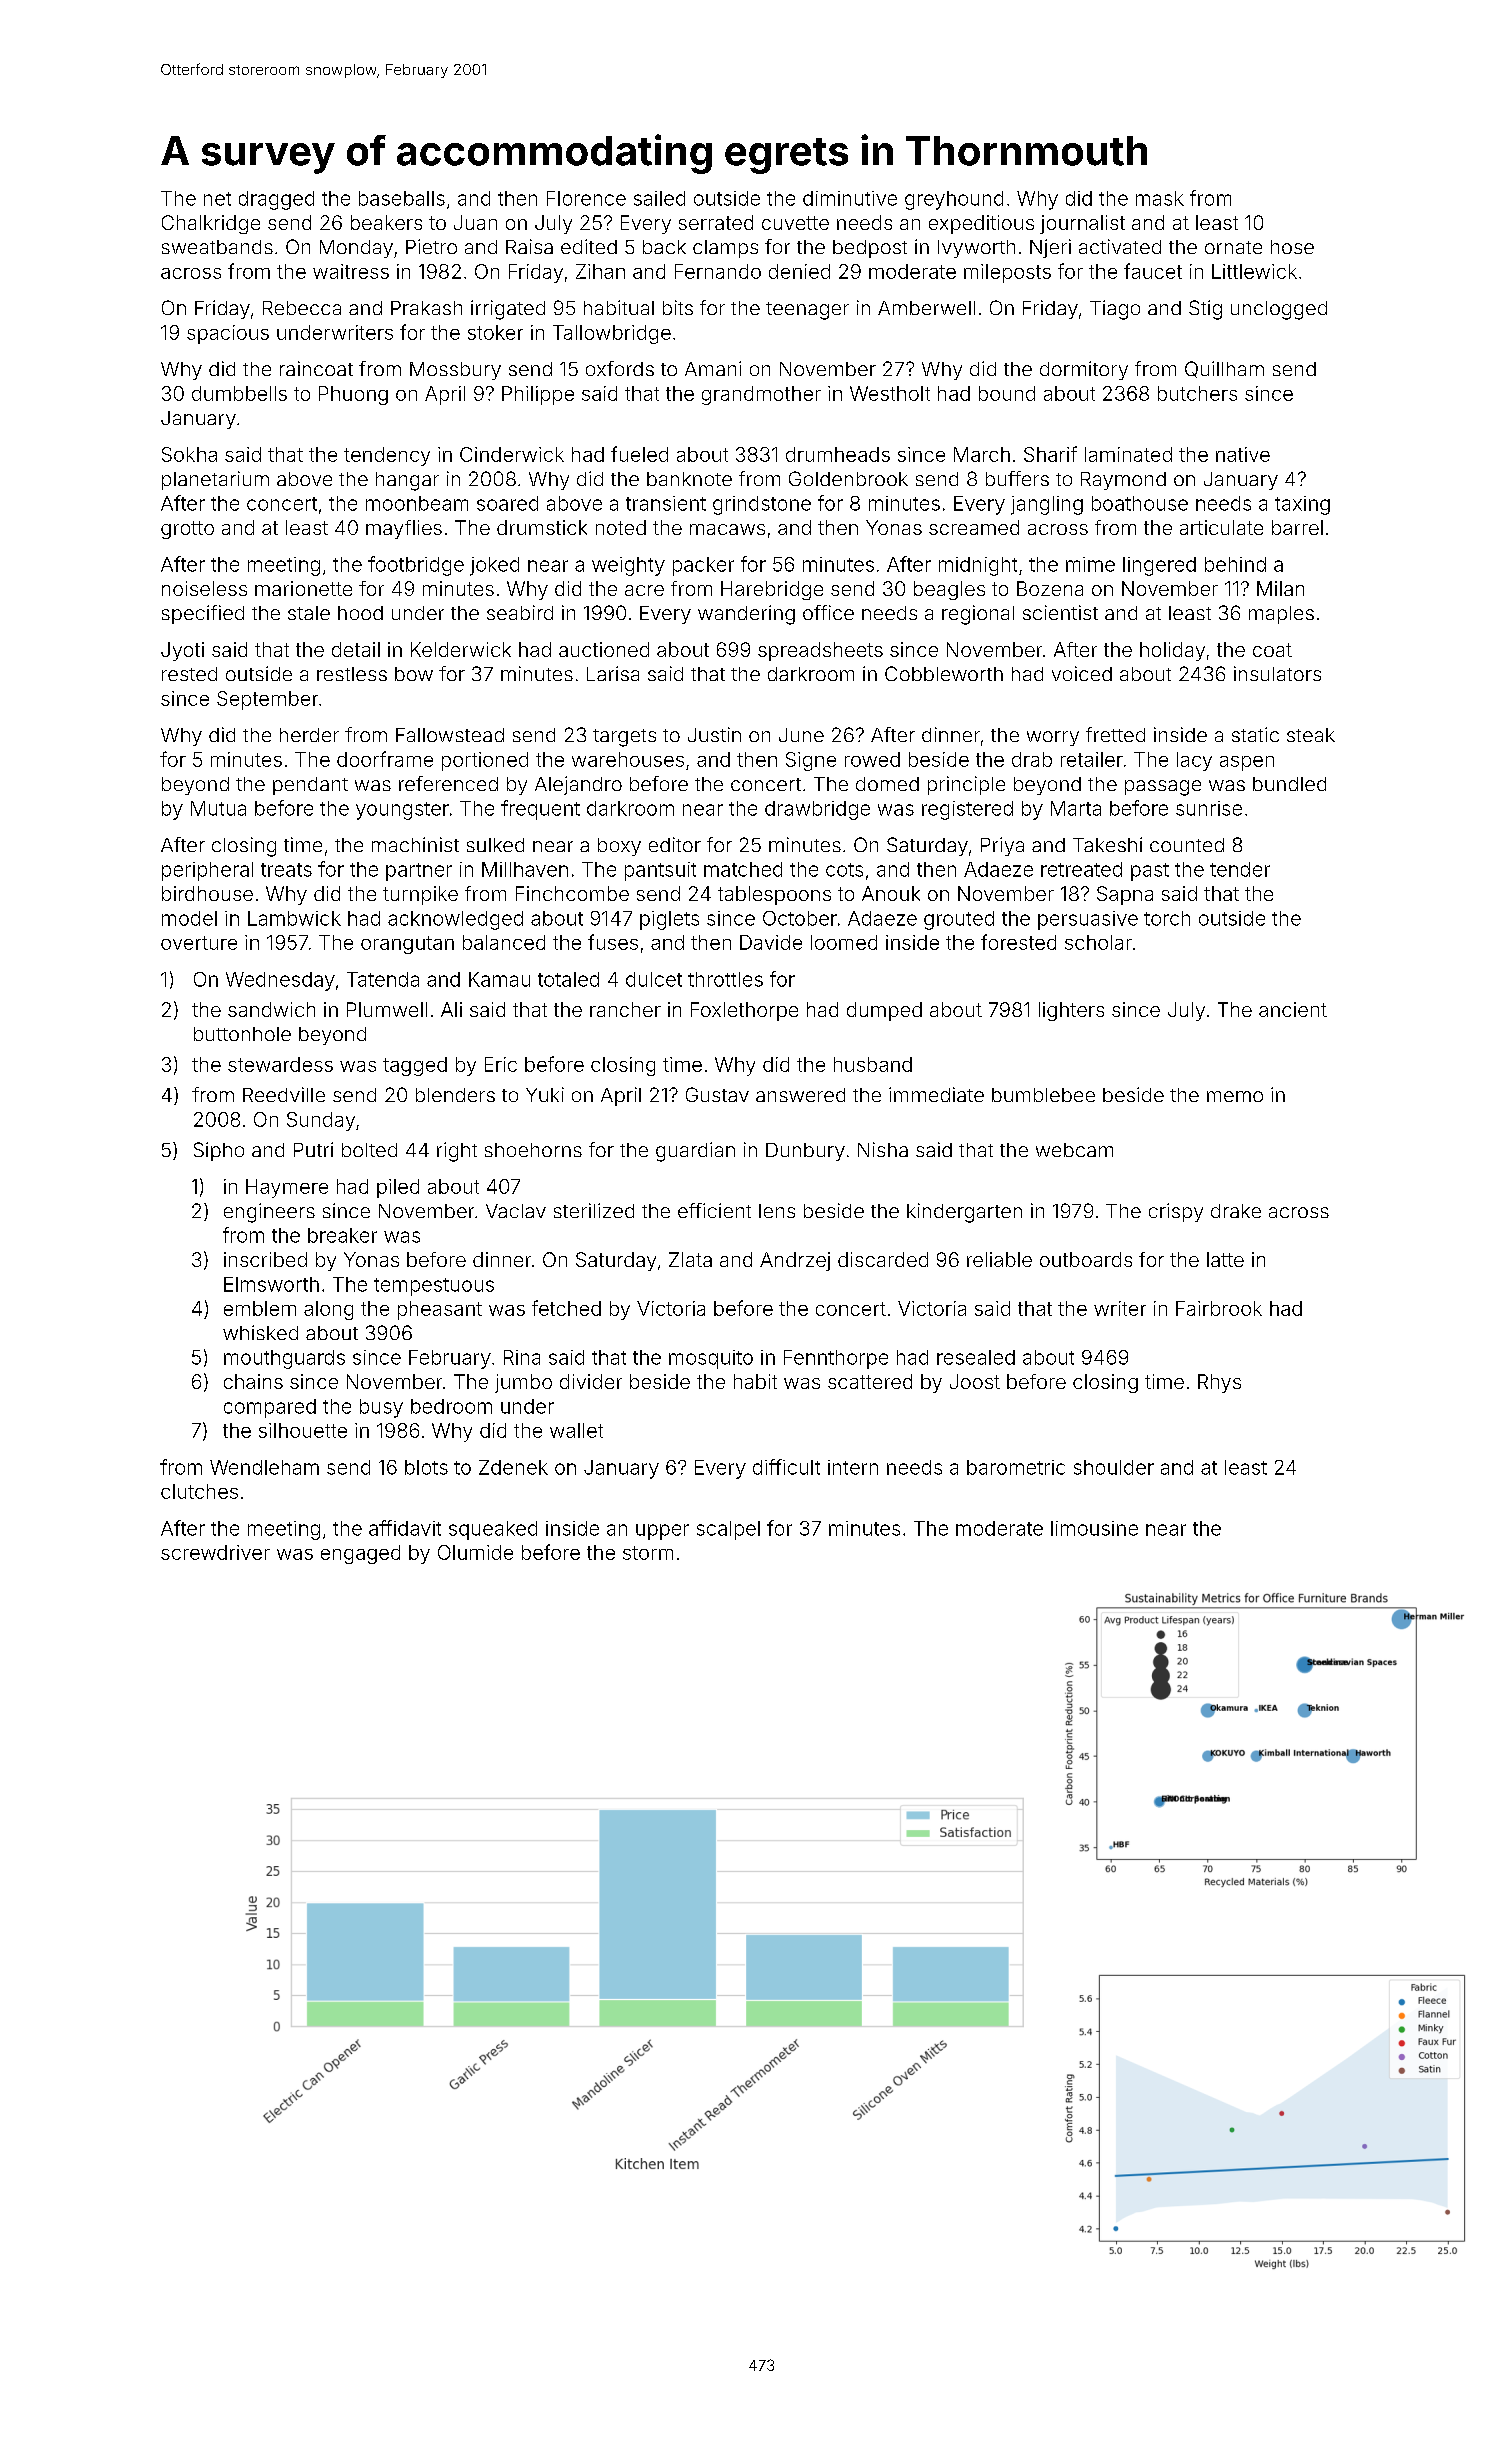 The height and width of the image is (2464, 1496). Describe the element at coordinates (690, 1259) in the image. I see `Zlata` at that location.
